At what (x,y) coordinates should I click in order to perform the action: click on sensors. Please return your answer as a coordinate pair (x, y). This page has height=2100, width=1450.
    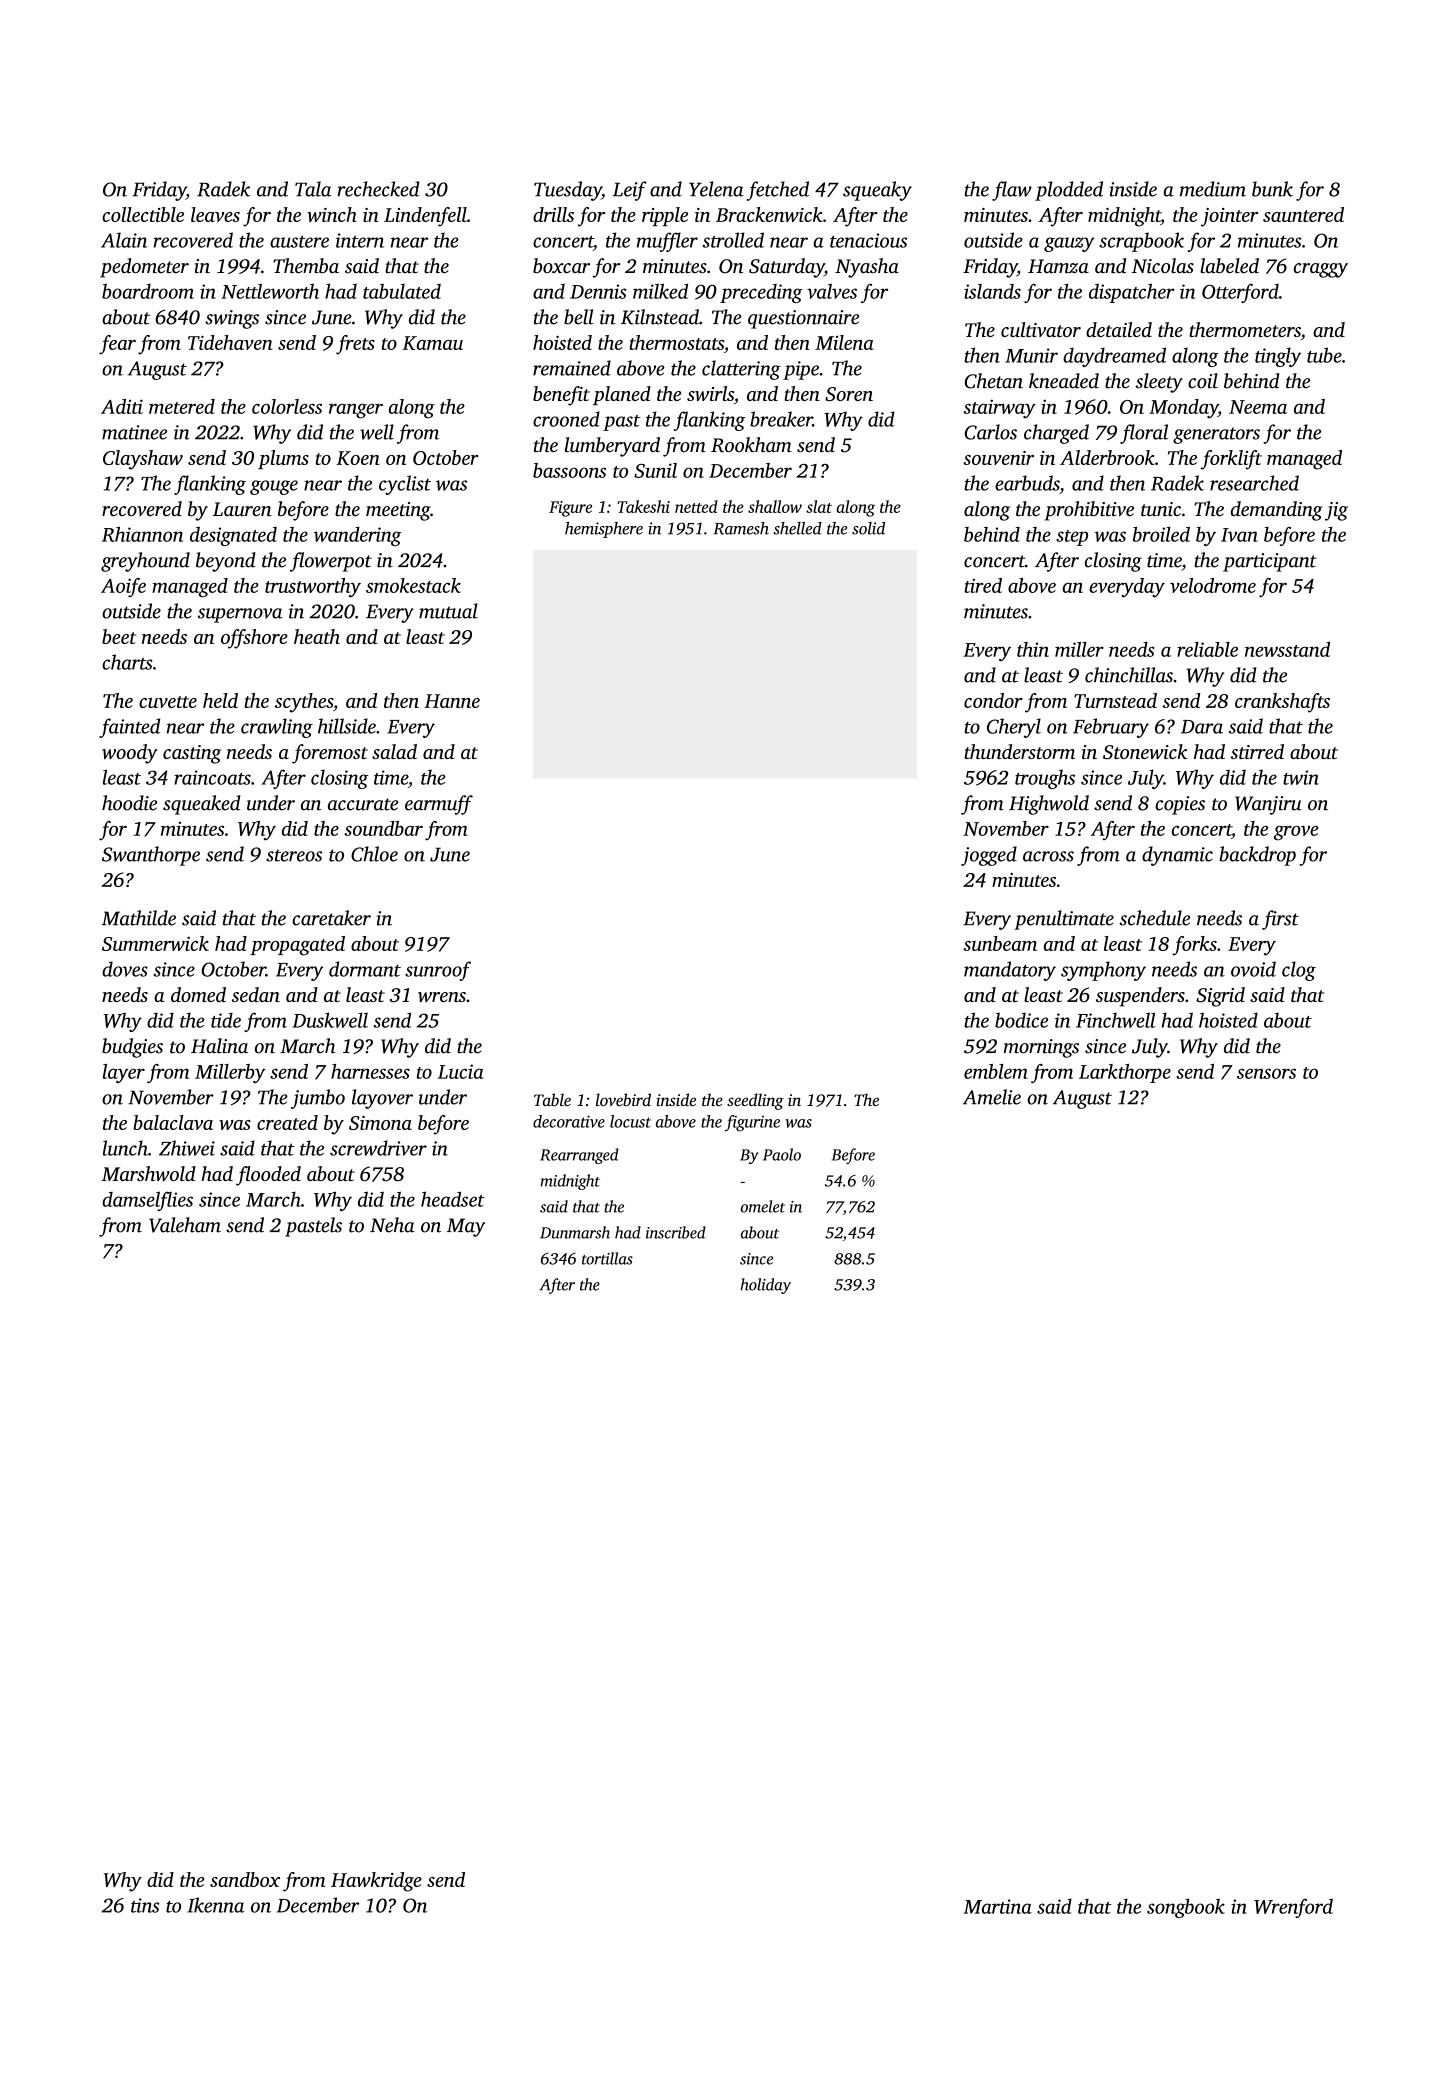
    Looking at the image, I should click on (1266, 1073).
